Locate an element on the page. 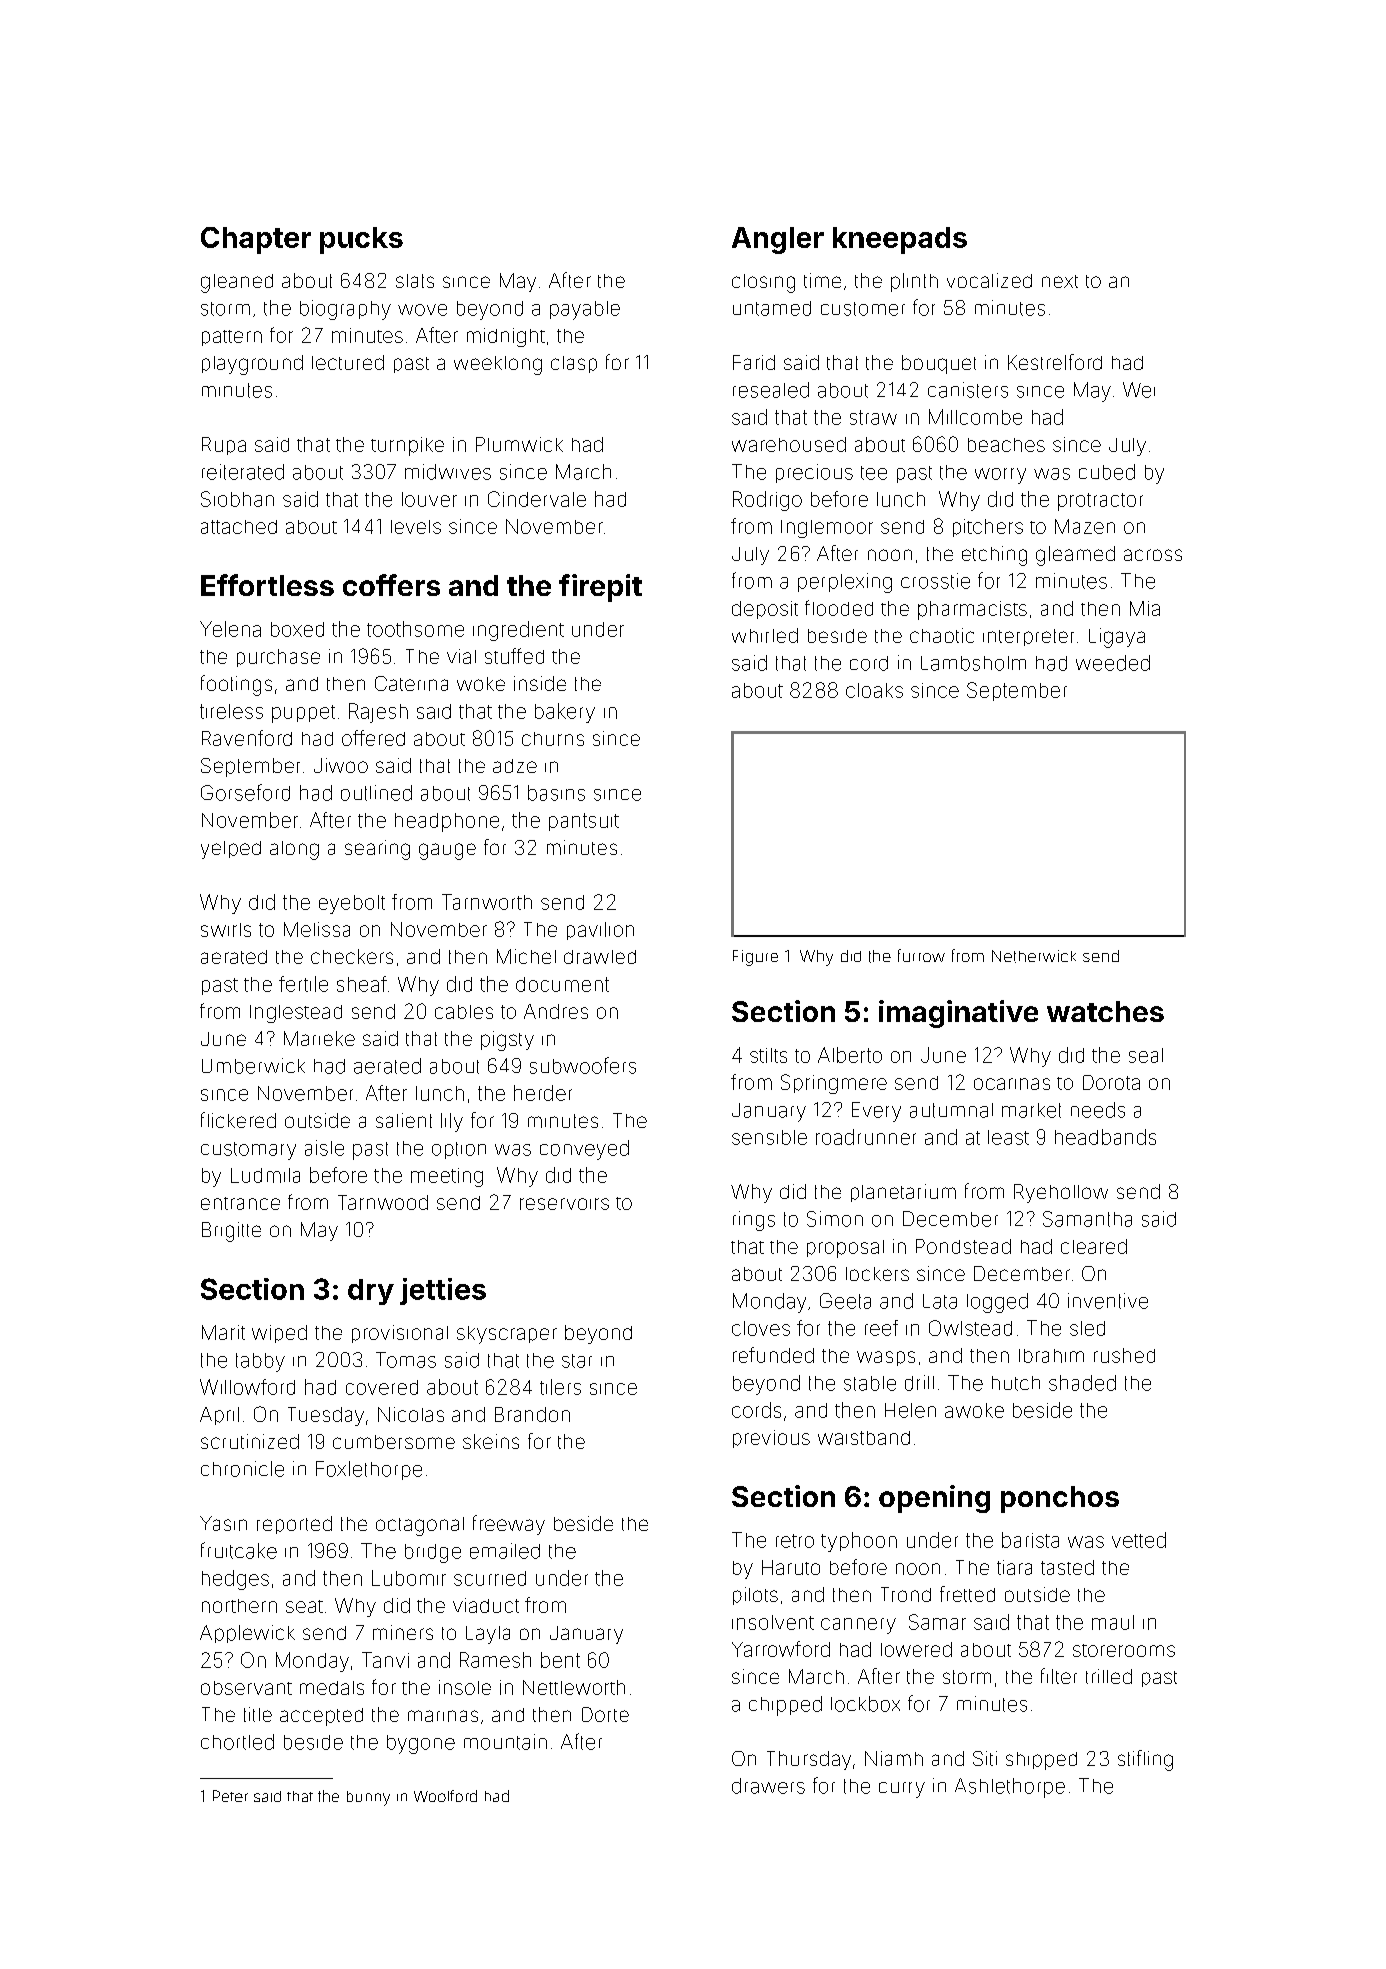 The height and width of the image is (1969, 1386). Yarrowford is located at coordinates (781, 1649).
